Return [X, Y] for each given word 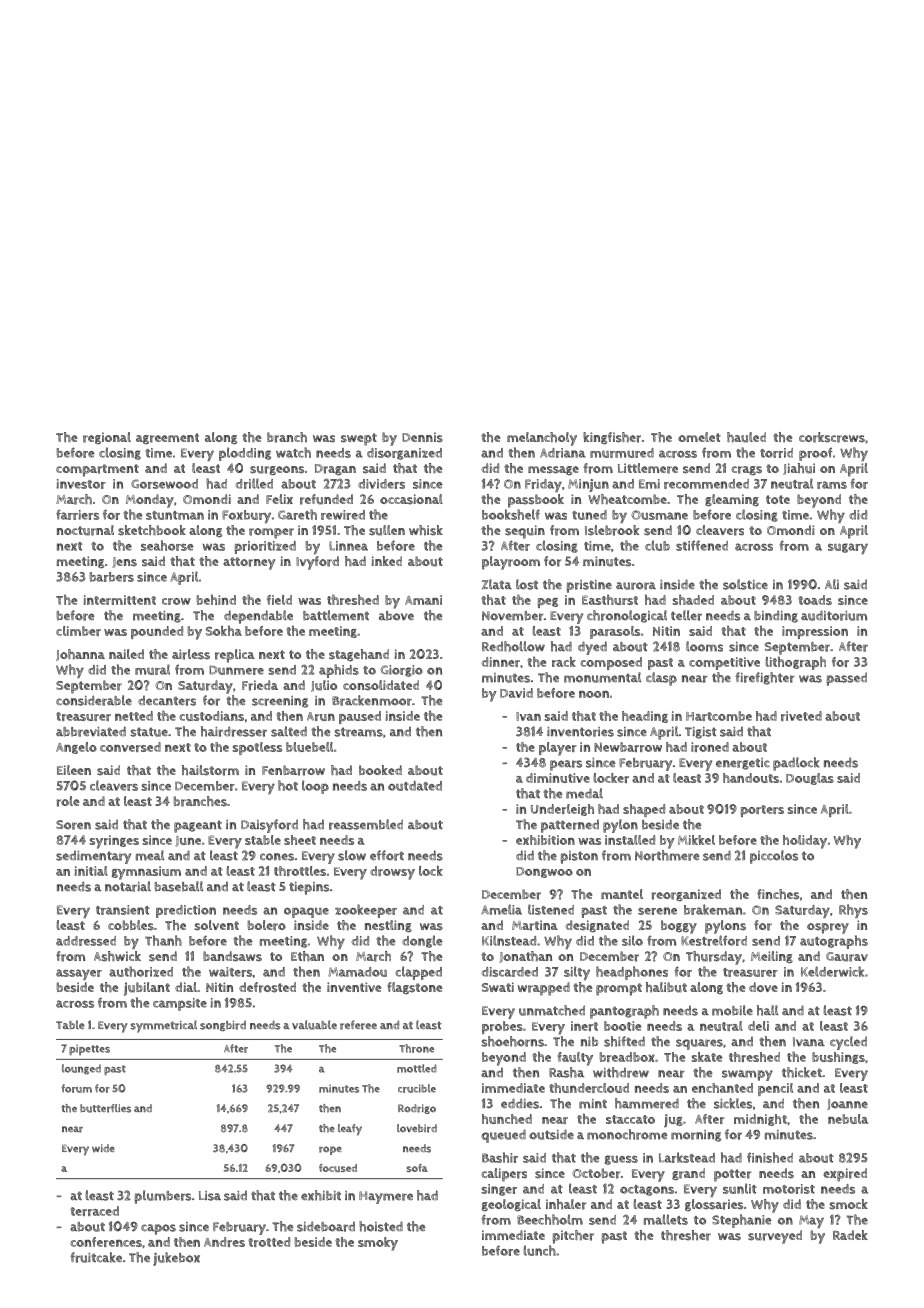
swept [359, 439]
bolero [267, 925]
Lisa [210, 1196]
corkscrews [832, 437]
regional [107, 438]
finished [770, 1157]
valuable [314, 1025]
